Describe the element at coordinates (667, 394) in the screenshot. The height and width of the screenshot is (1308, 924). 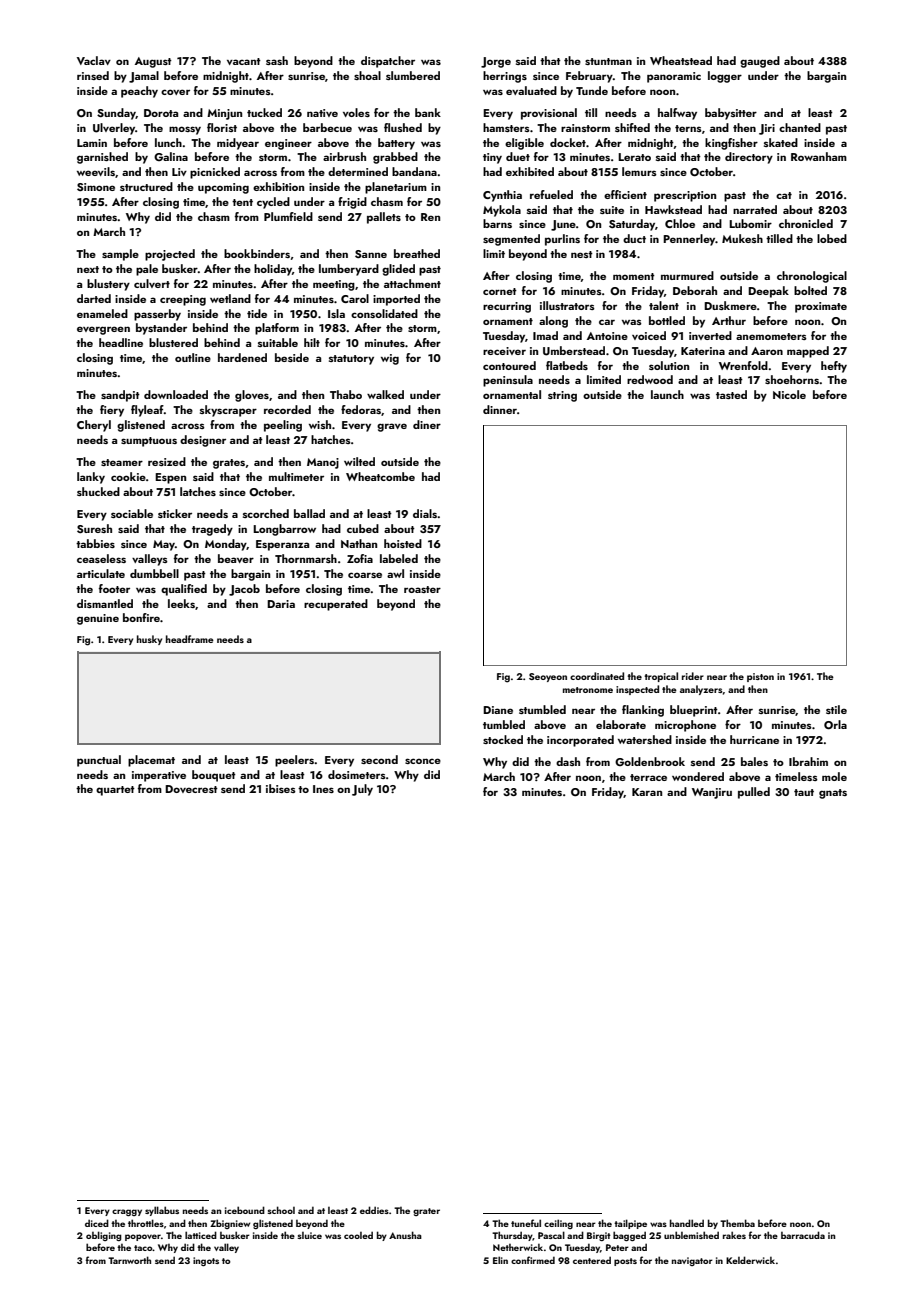
I see `launch` at that location.
